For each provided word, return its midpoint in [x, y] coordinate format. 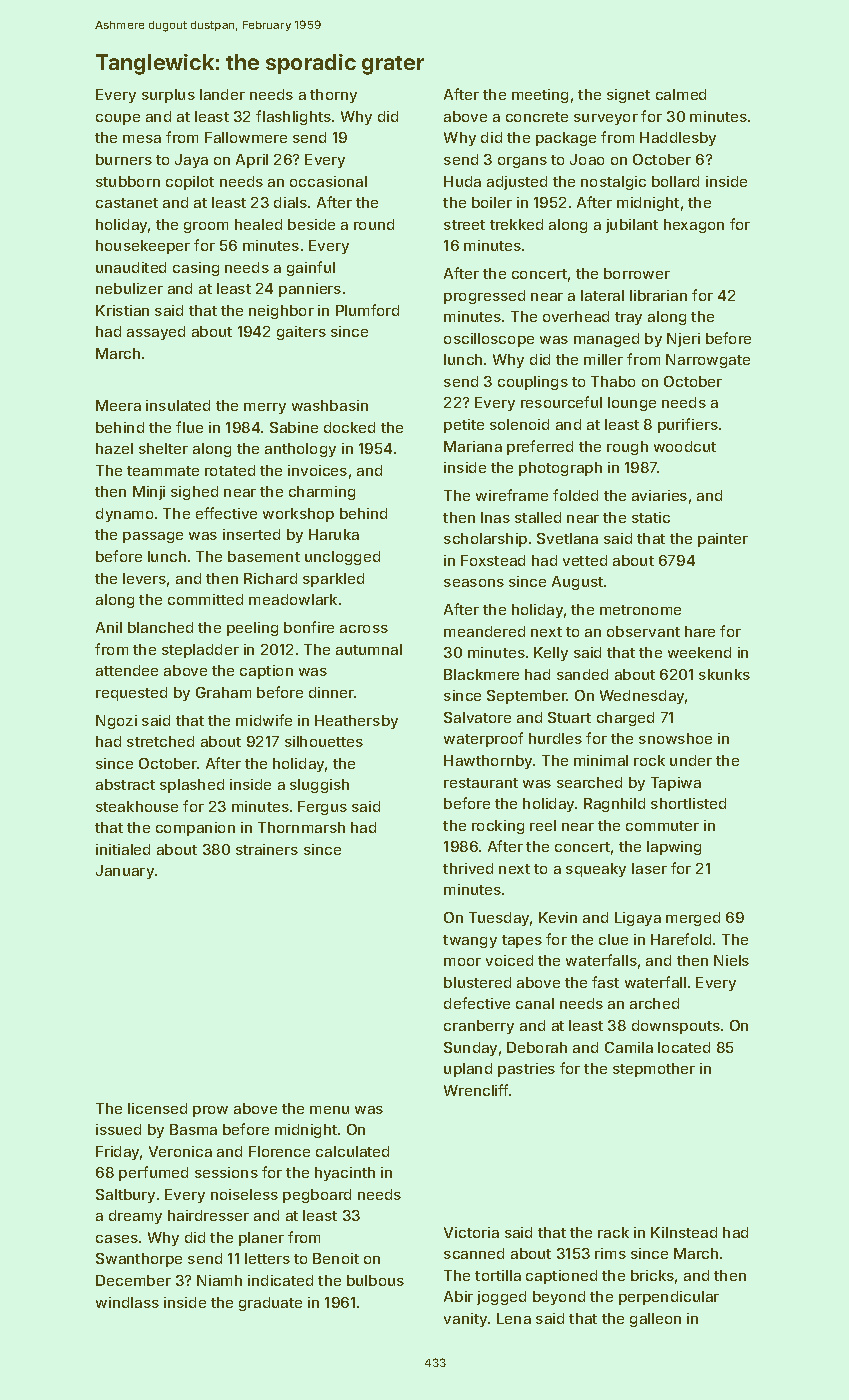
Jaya [191, 161]
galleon [655, 1320]
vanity [466, 1320]
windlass [127, 1302]
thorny [333, 96]
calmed [681, 94]
